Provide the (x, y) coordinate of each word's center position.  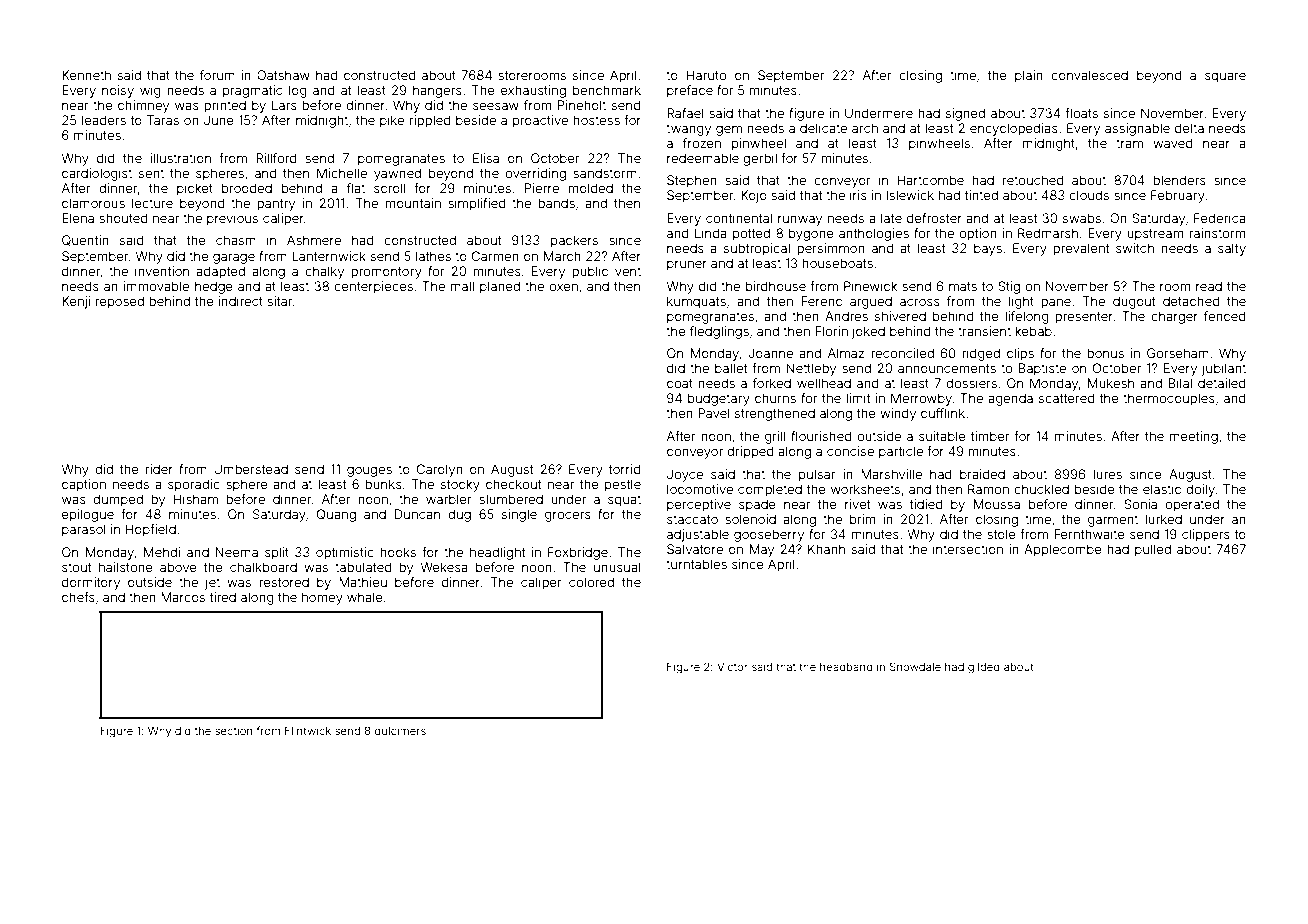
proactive (540, 121)
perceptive (699, 505)
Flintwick (308, 730)
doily (1200, 490)
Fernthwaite (1089, 534)
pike (392, 121)
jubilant (1224, 369)
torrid (625, 469)
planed (500, 287)
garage (234, 258)
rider (159, 469)
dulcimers (400, 730)
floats (1081, 113)
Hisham (196, 499)
